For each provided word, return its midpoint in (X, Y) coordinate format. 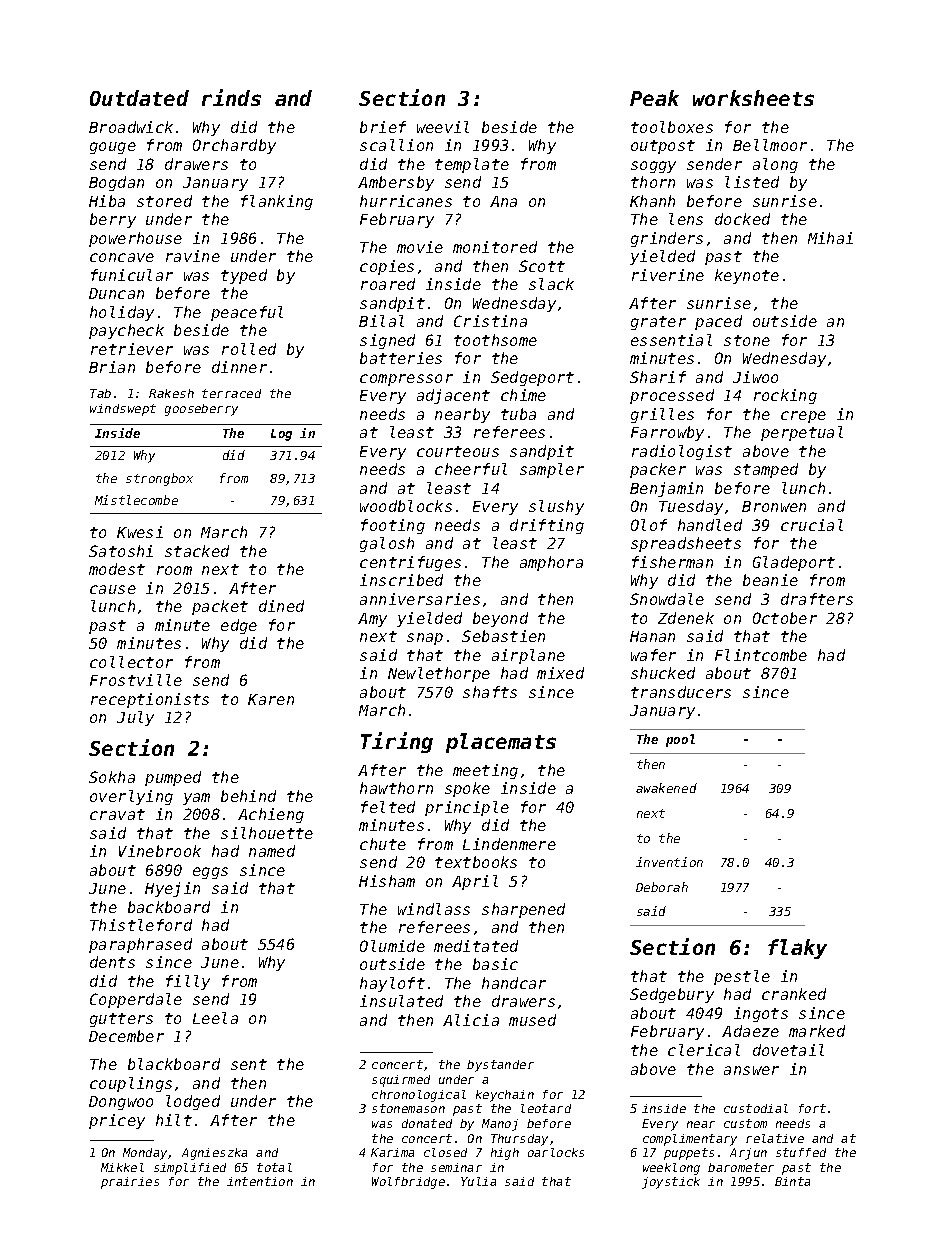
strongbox (159, 479)
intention (260, 1181)
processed (672, 396)
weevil (443, 127)
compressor (406, 380)
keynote (747, 276)
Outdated (139, 98)
